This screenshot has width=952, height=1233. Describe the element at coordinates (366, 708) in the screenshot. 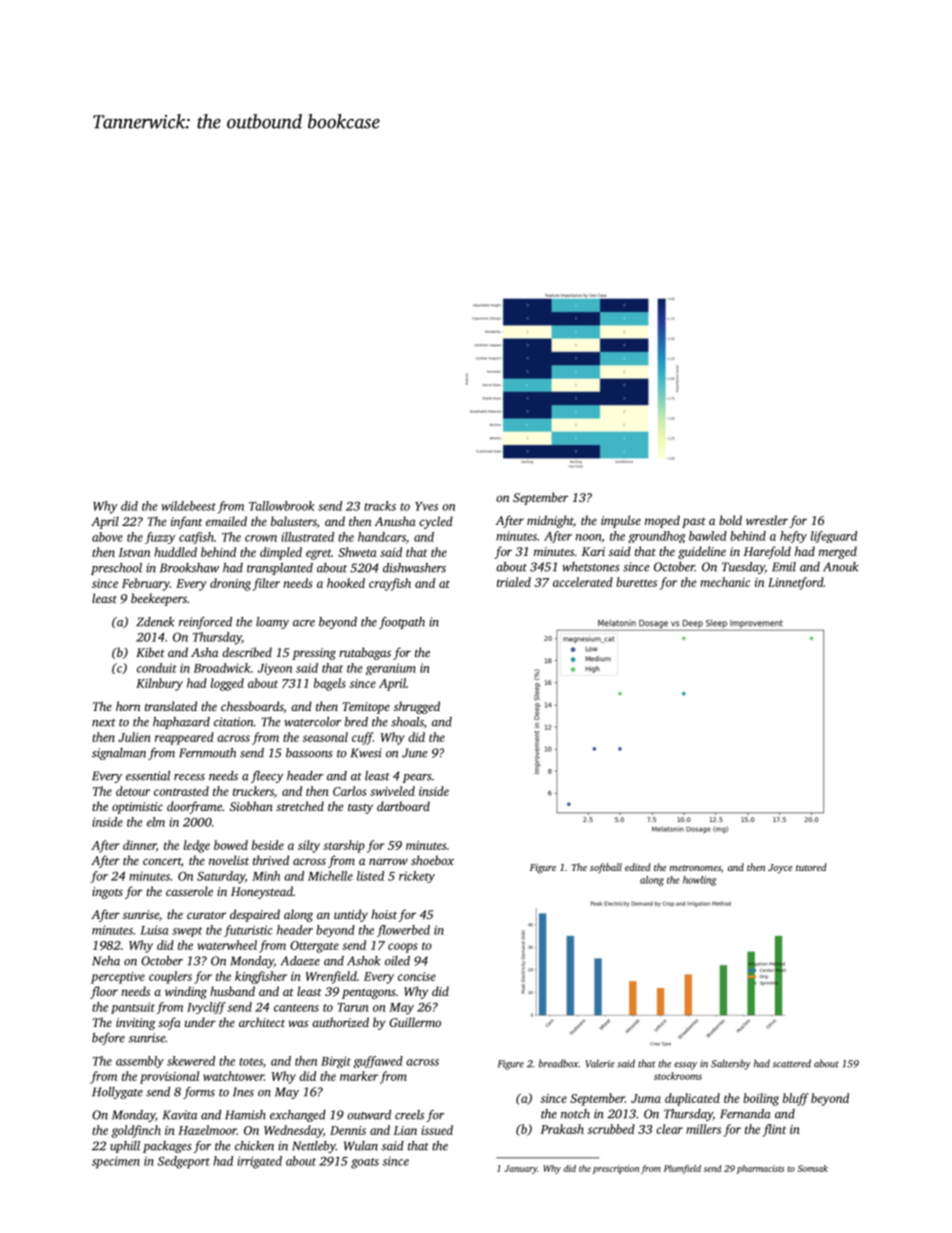

I see `Temitope` at that location.
